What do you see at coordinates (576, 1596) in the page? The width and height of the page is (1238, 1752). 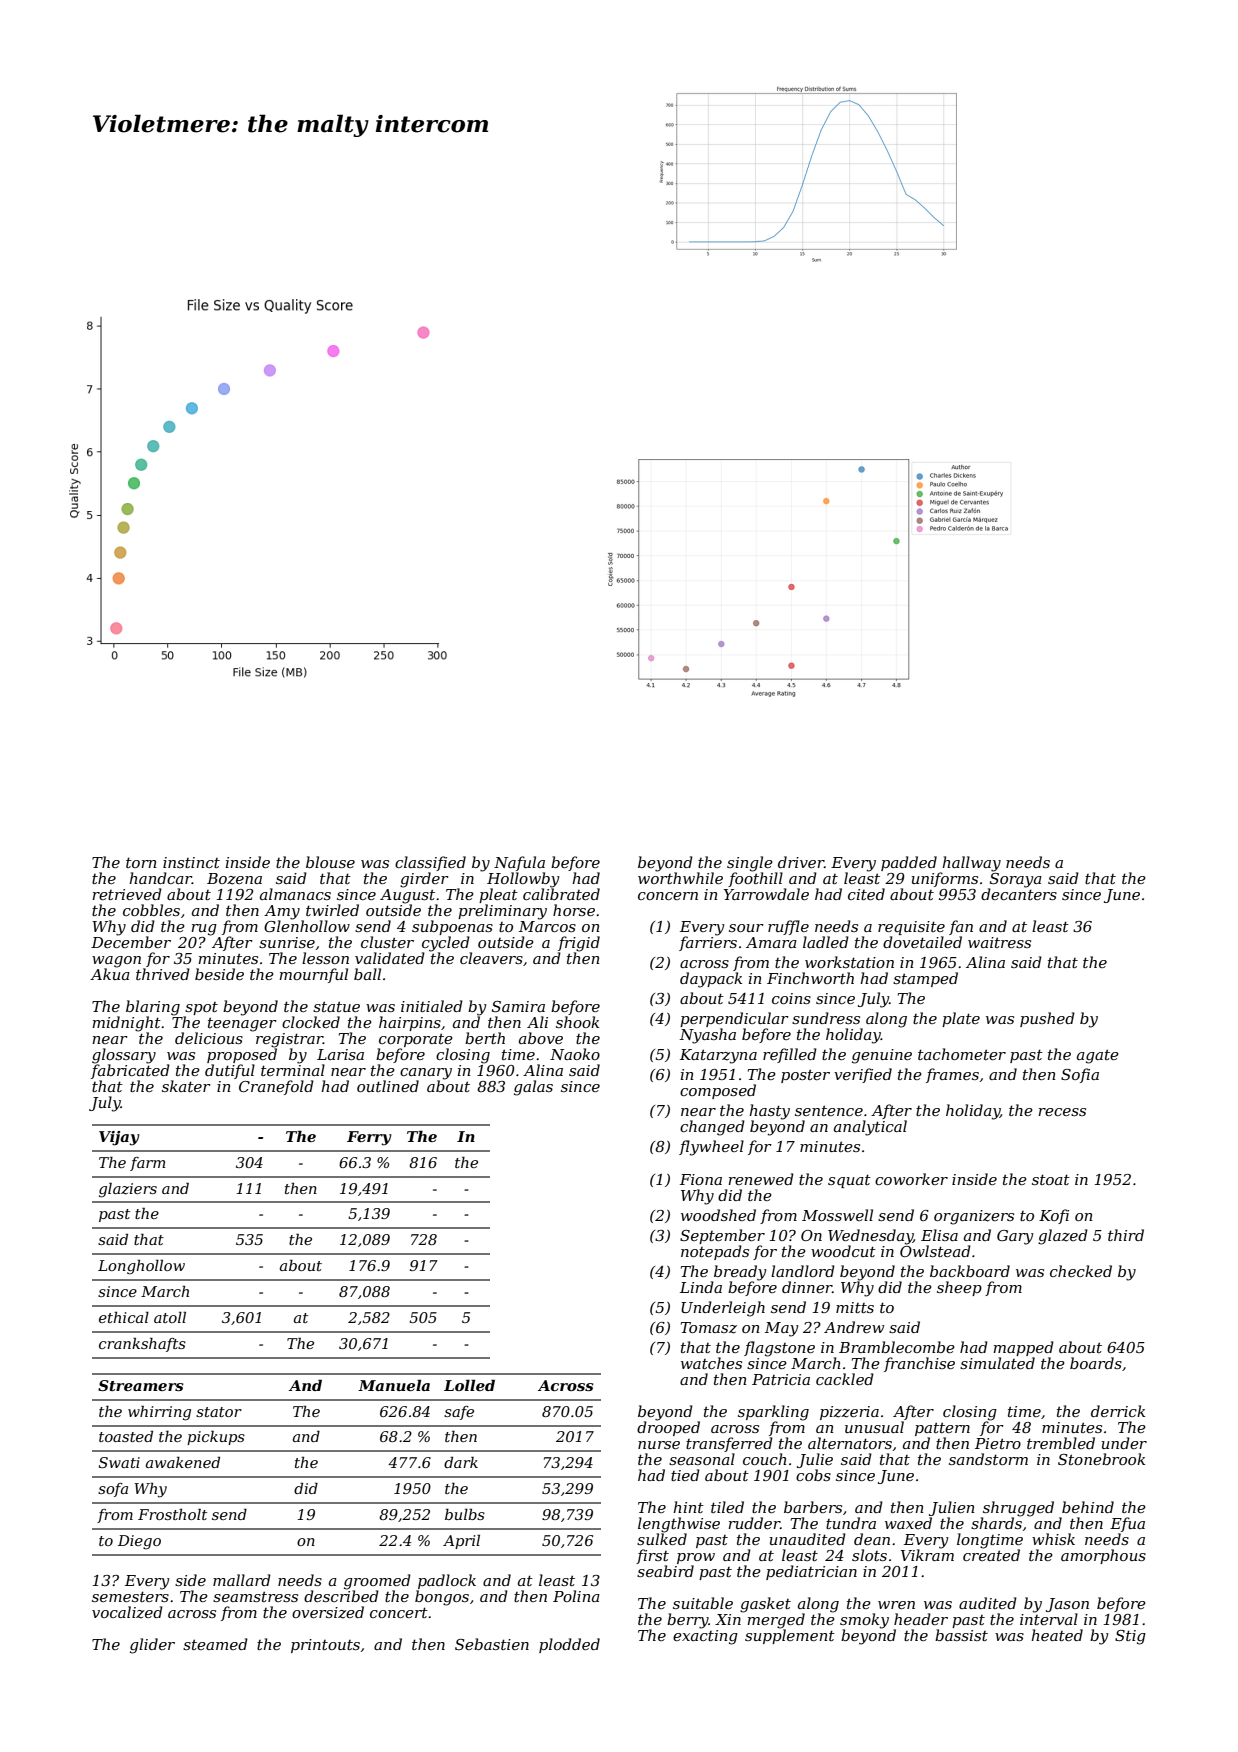 I see `Polina` at bounding box center [576, 1596].
